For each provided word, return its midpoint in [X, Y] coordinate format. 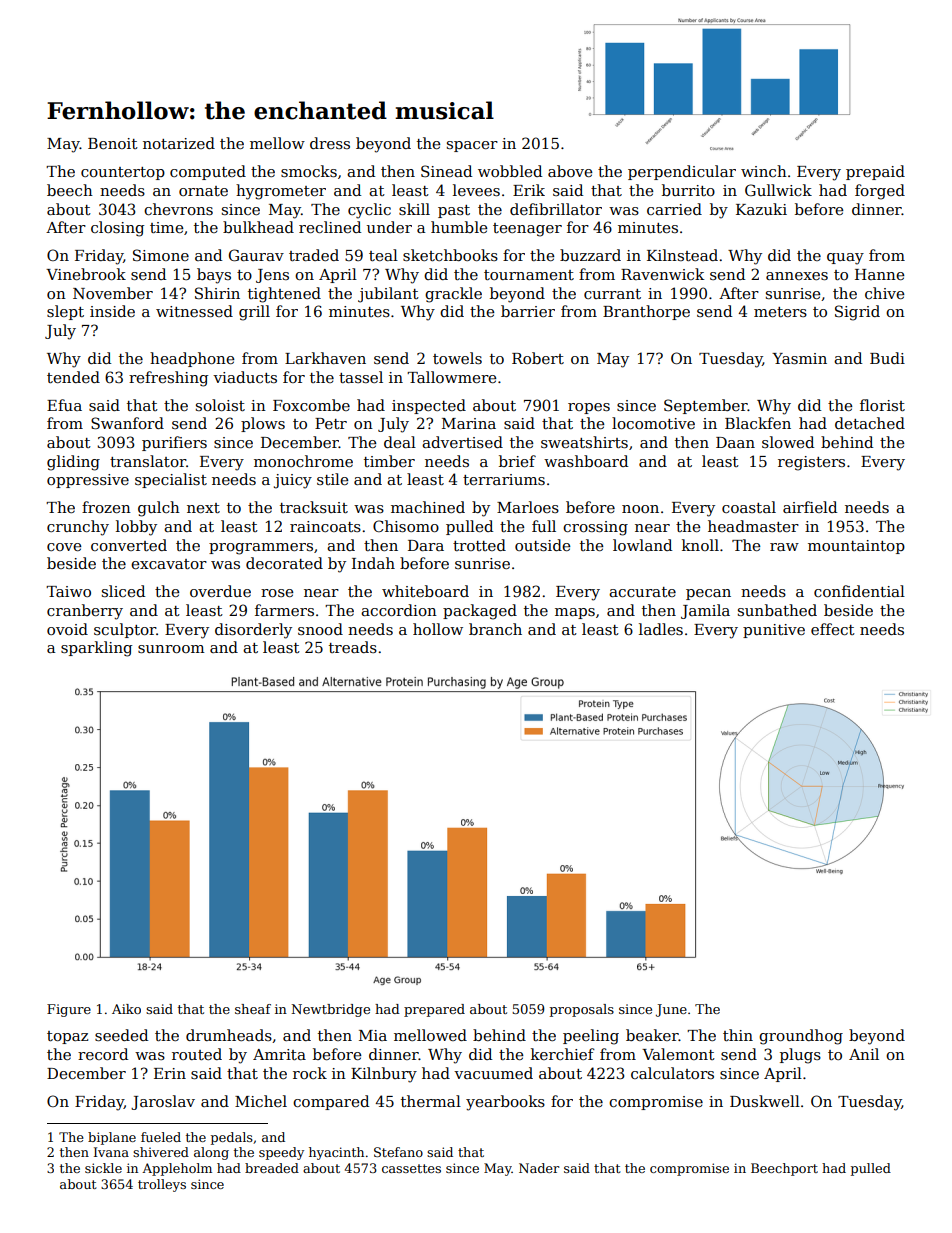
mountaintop [856, 547]
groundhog [801, 1037]
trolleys [162, 1185]
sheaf [253, 1009]
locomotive [653, 423]
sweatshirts [584, 442]
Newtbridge [330, 1010]
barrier [528, 311]
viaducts [245, 377]
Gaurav [256, 255]
